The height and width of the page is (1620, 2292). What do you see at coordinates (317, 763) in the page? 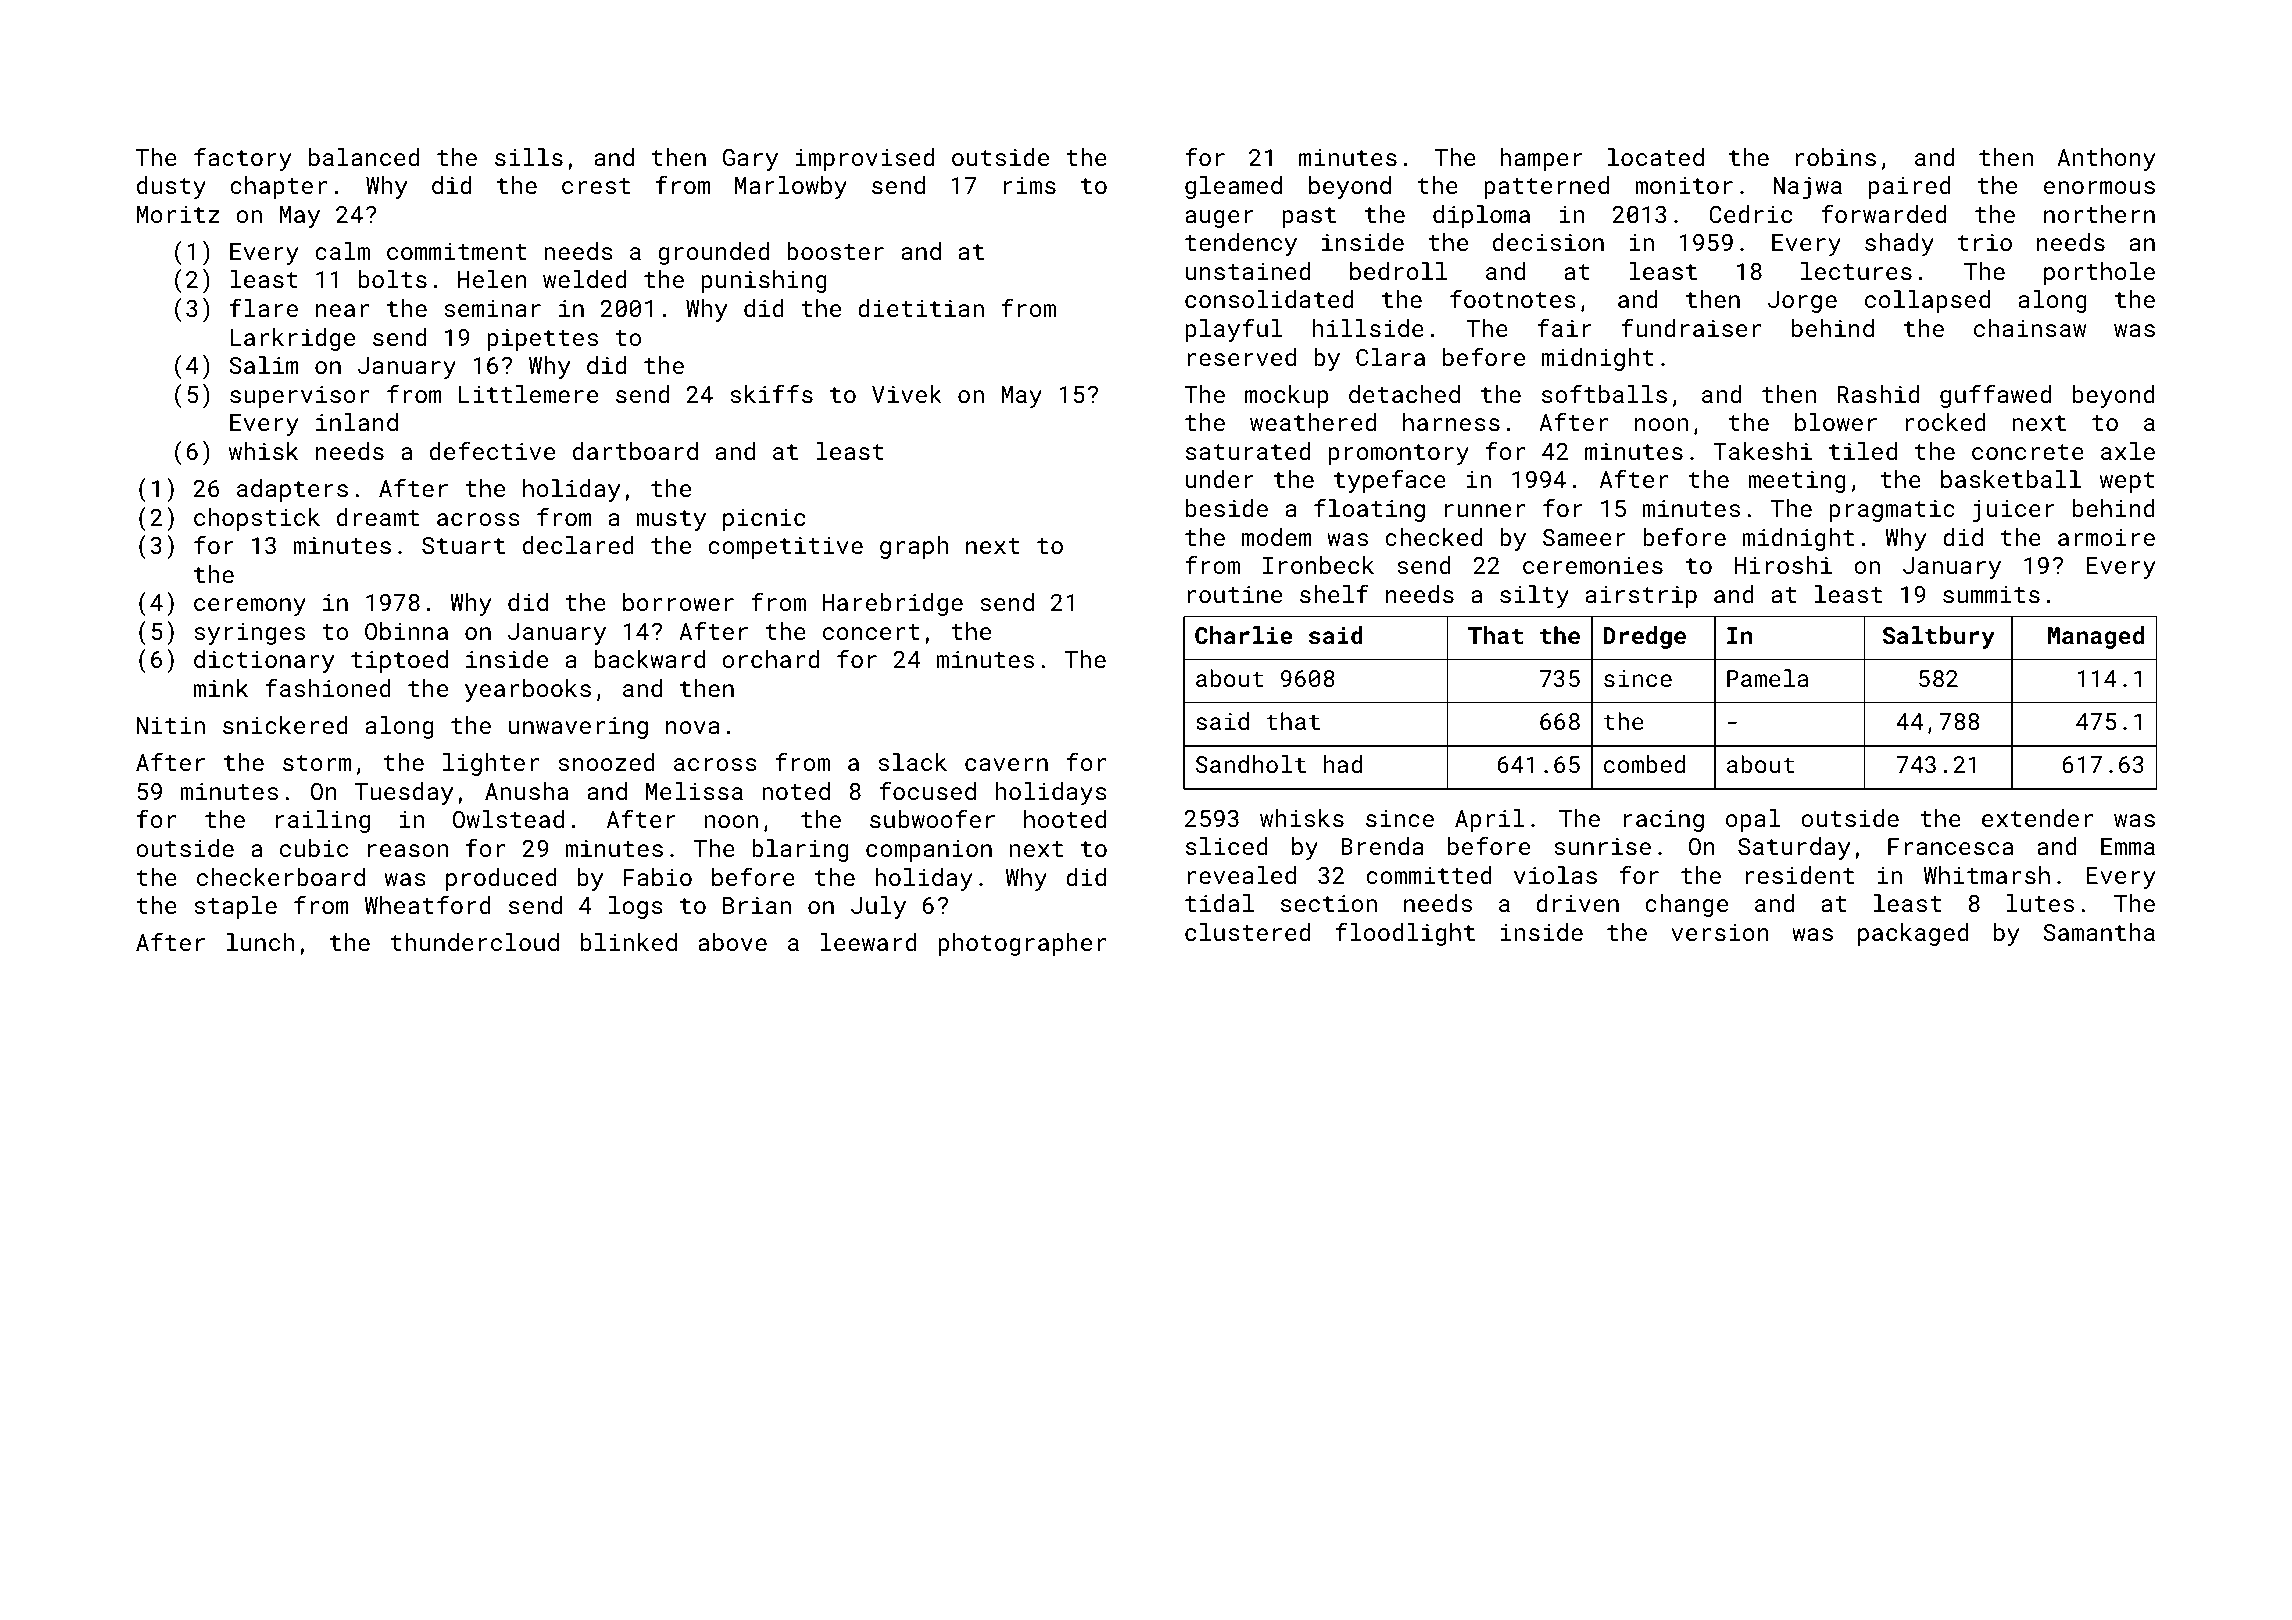
I see `storm` at bounding box center [317, 763].
